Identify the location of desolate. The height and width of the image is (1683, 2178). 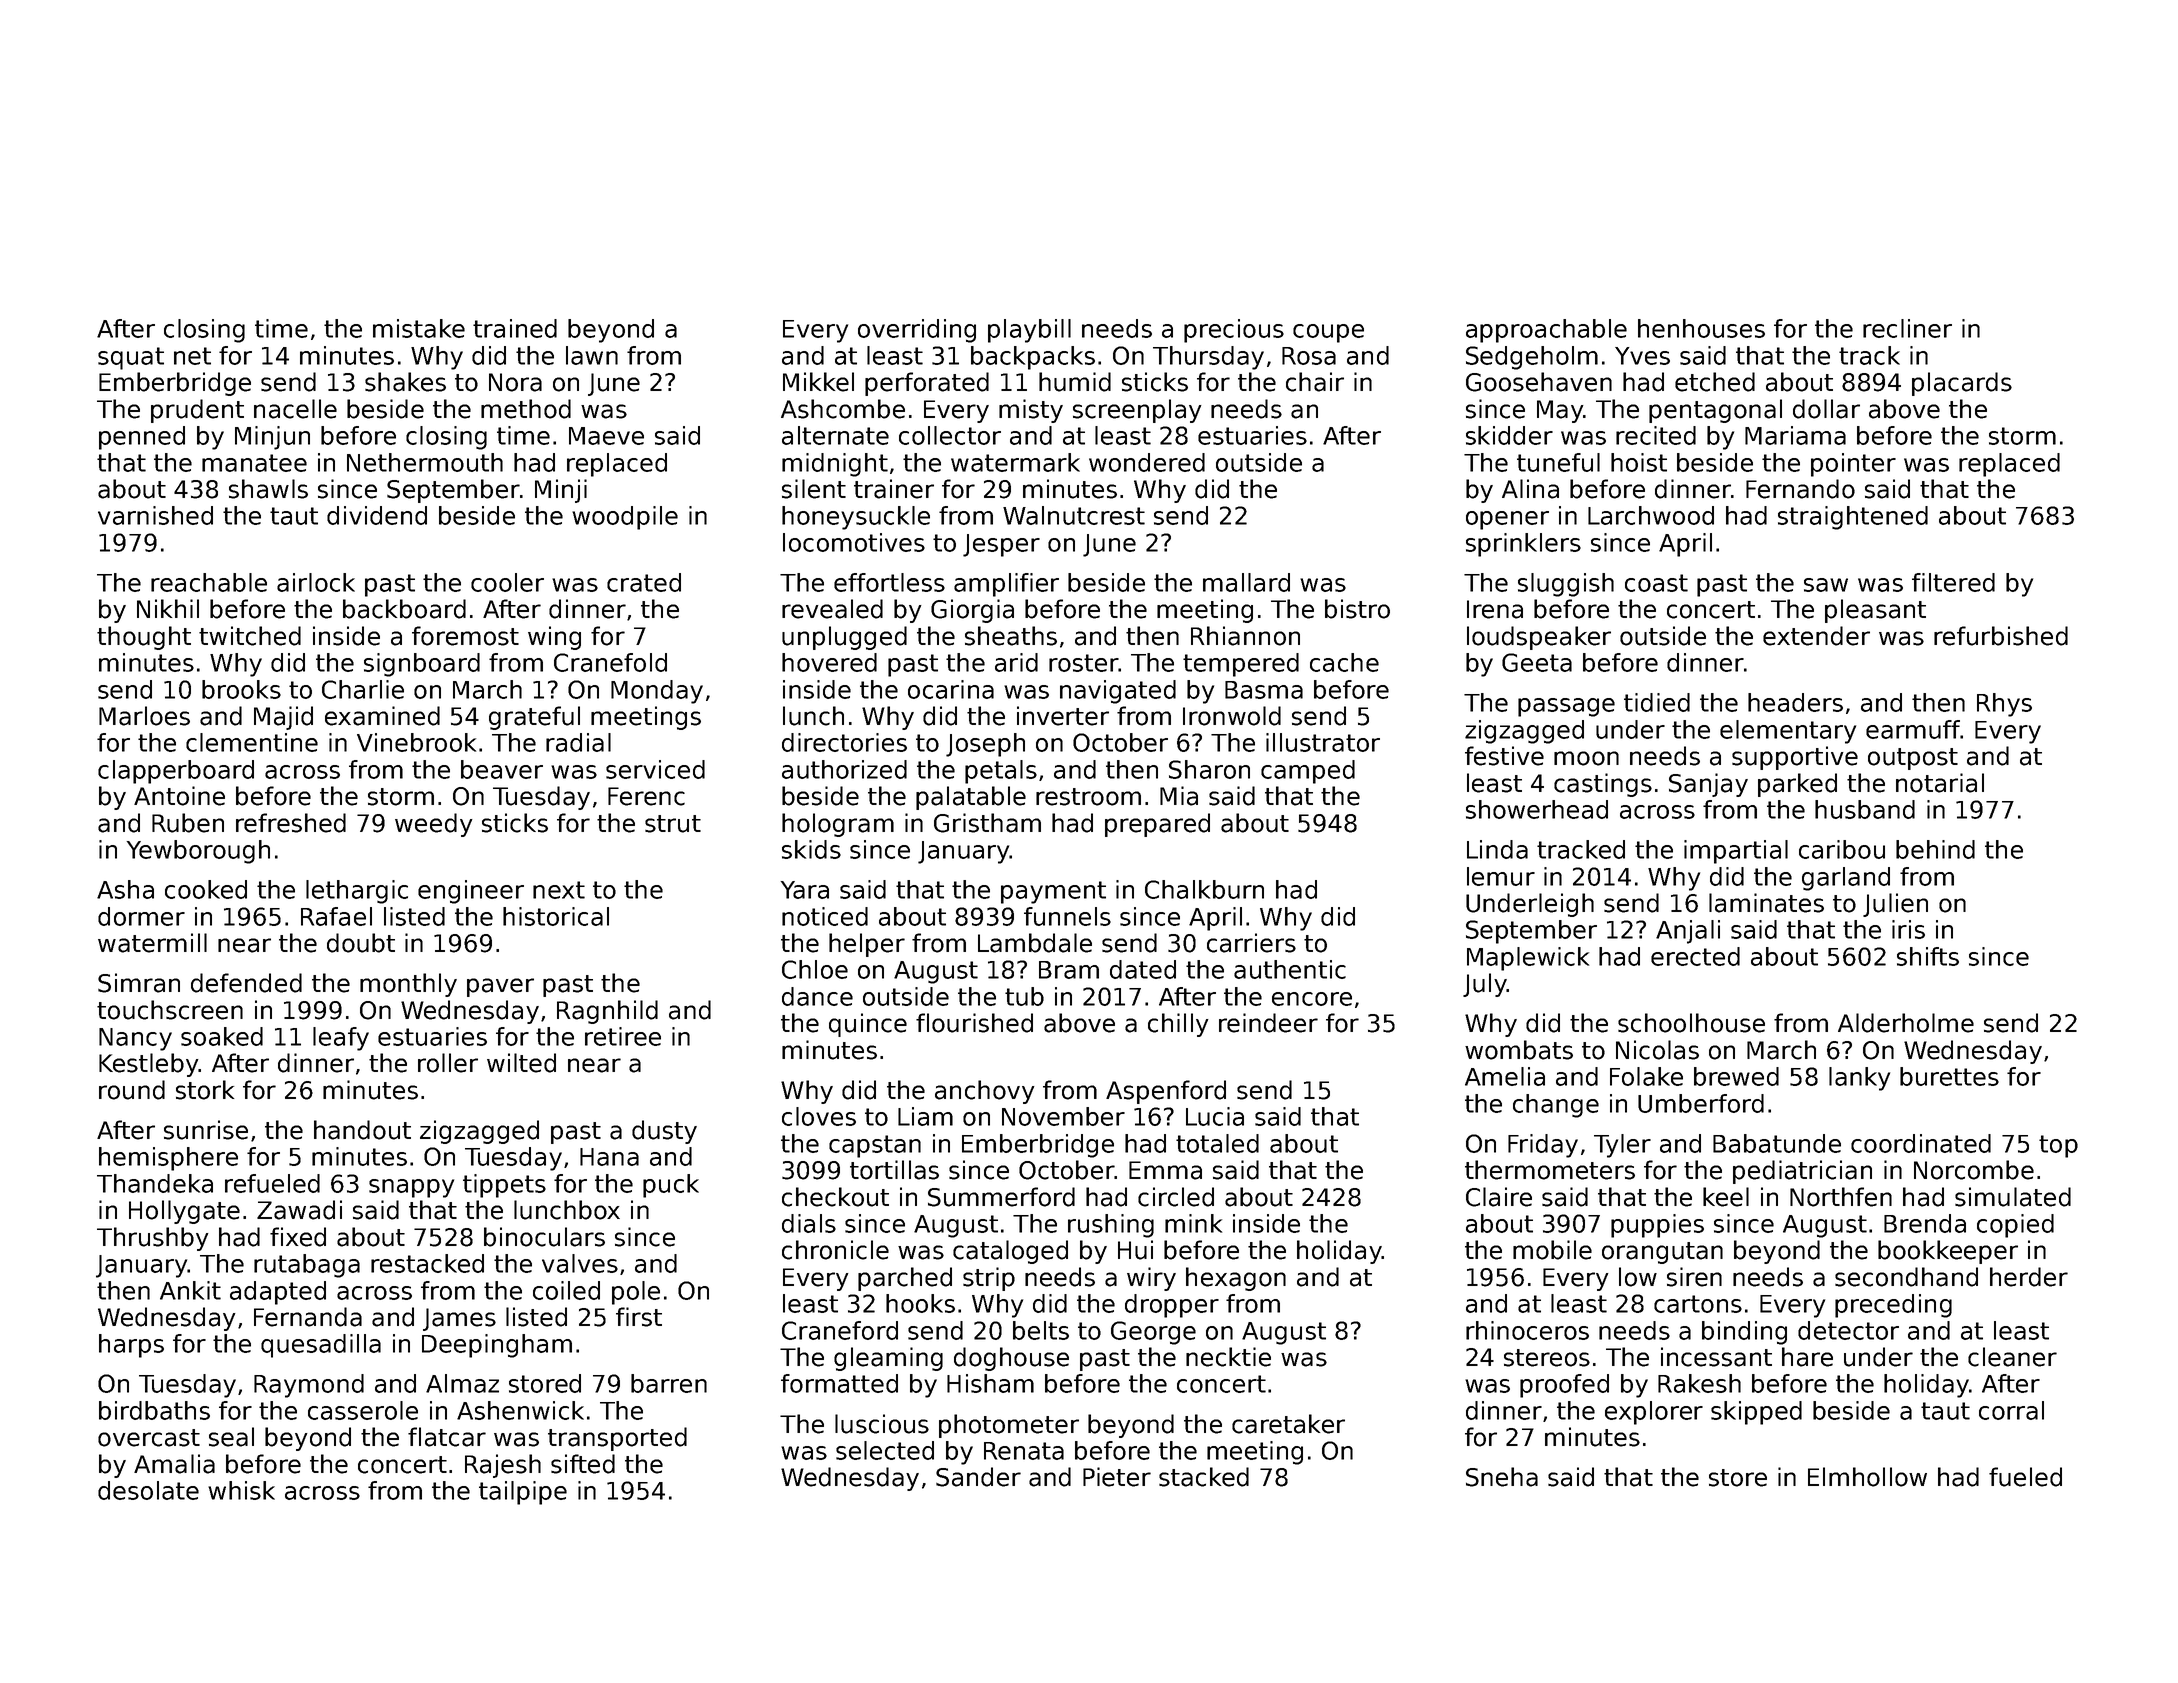
(148, 1490).
